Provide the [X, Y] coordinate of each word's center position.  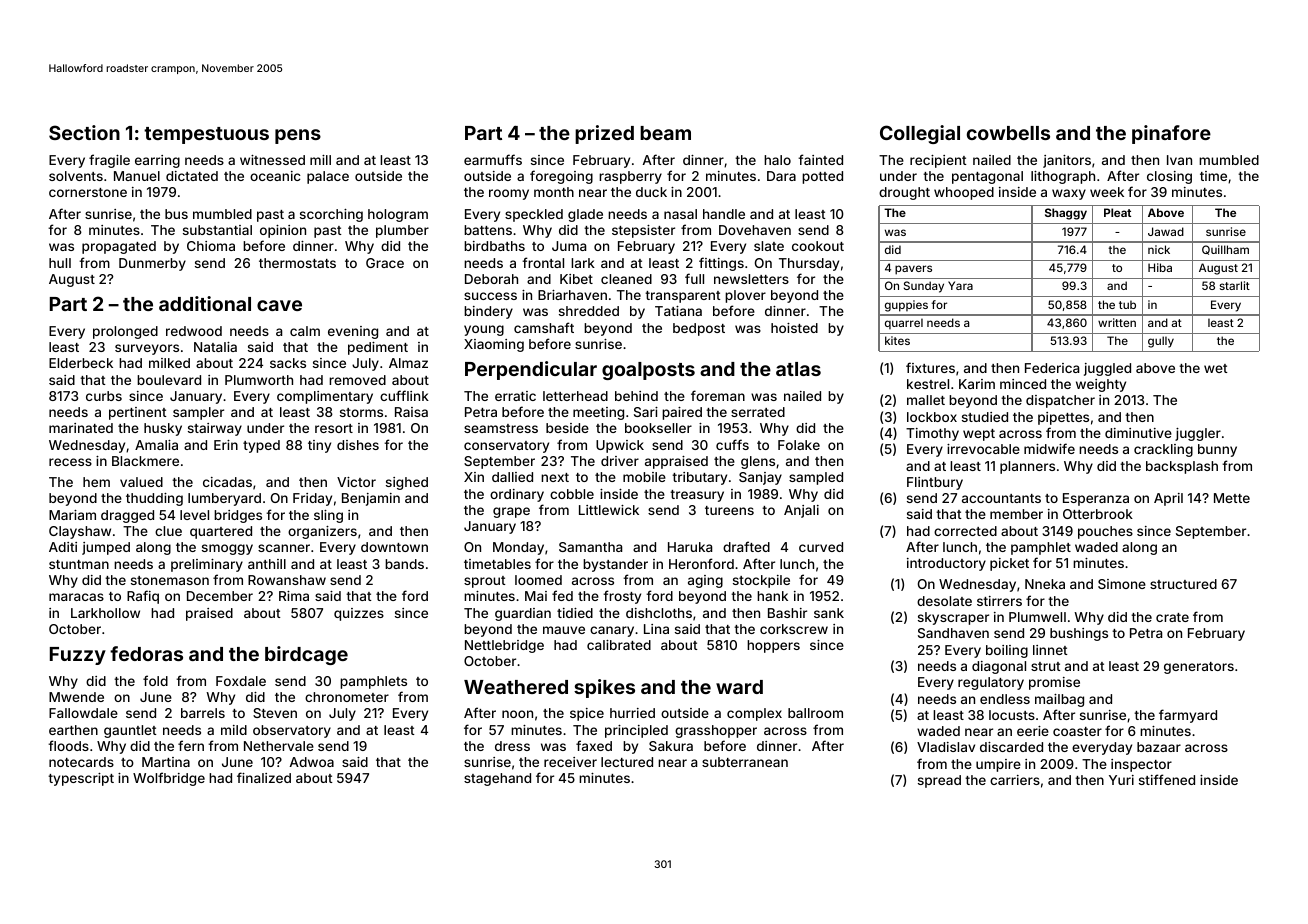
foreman [718, 395]
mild [234, 730]
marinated [81, 428]
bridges [238, 516]
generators [1199, 668]
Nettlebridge [504, 646]
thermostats [297, 263]
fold [155, 680]
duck [651, 192]
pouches [1105, 532]
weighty [1101, 385]
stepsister [643, 231]
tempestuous [206, 135]
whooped [964, 193]
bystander [615, 565]
